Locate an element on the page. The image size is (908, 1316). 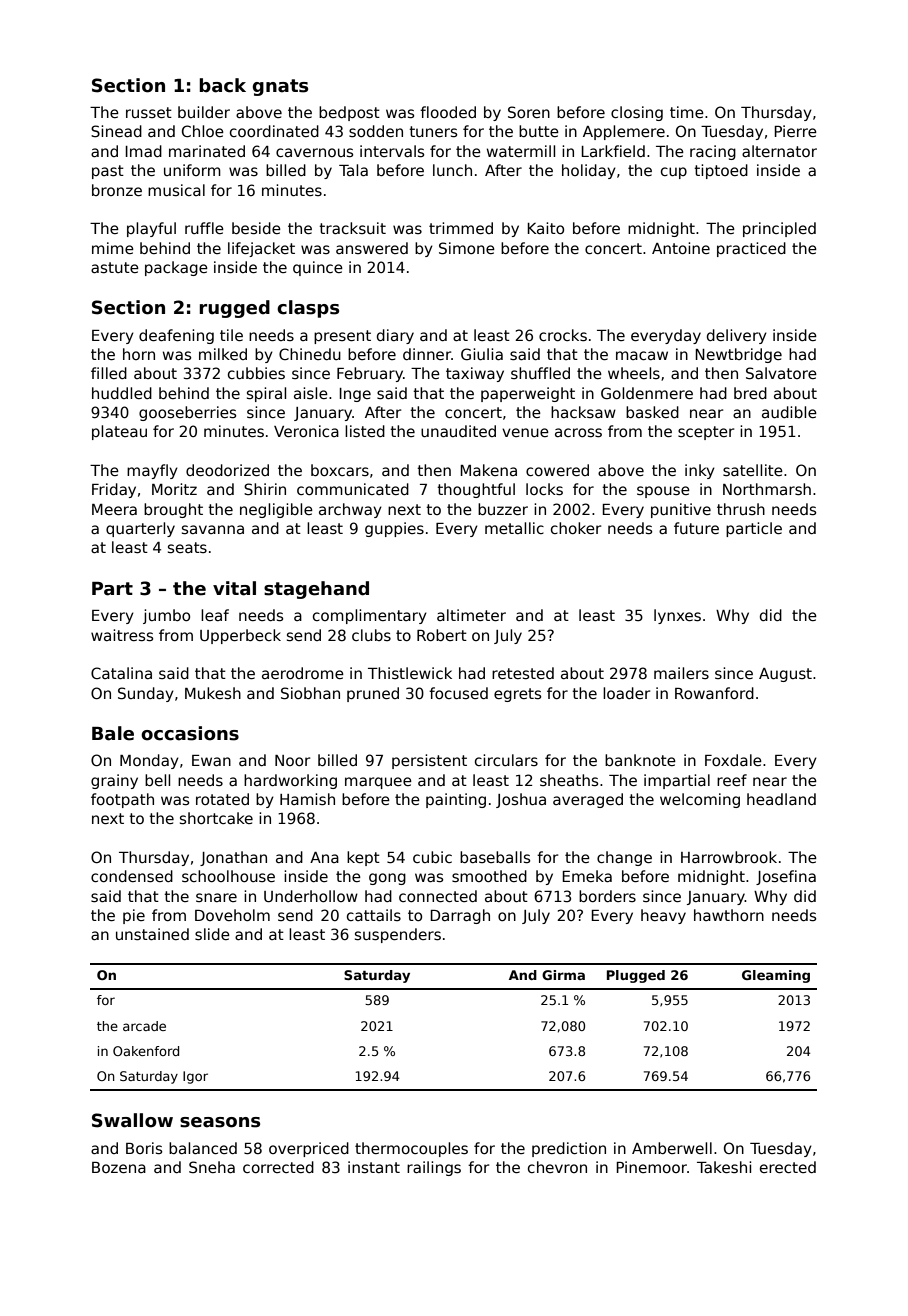
erected is located at coordinates (788, 1167).
